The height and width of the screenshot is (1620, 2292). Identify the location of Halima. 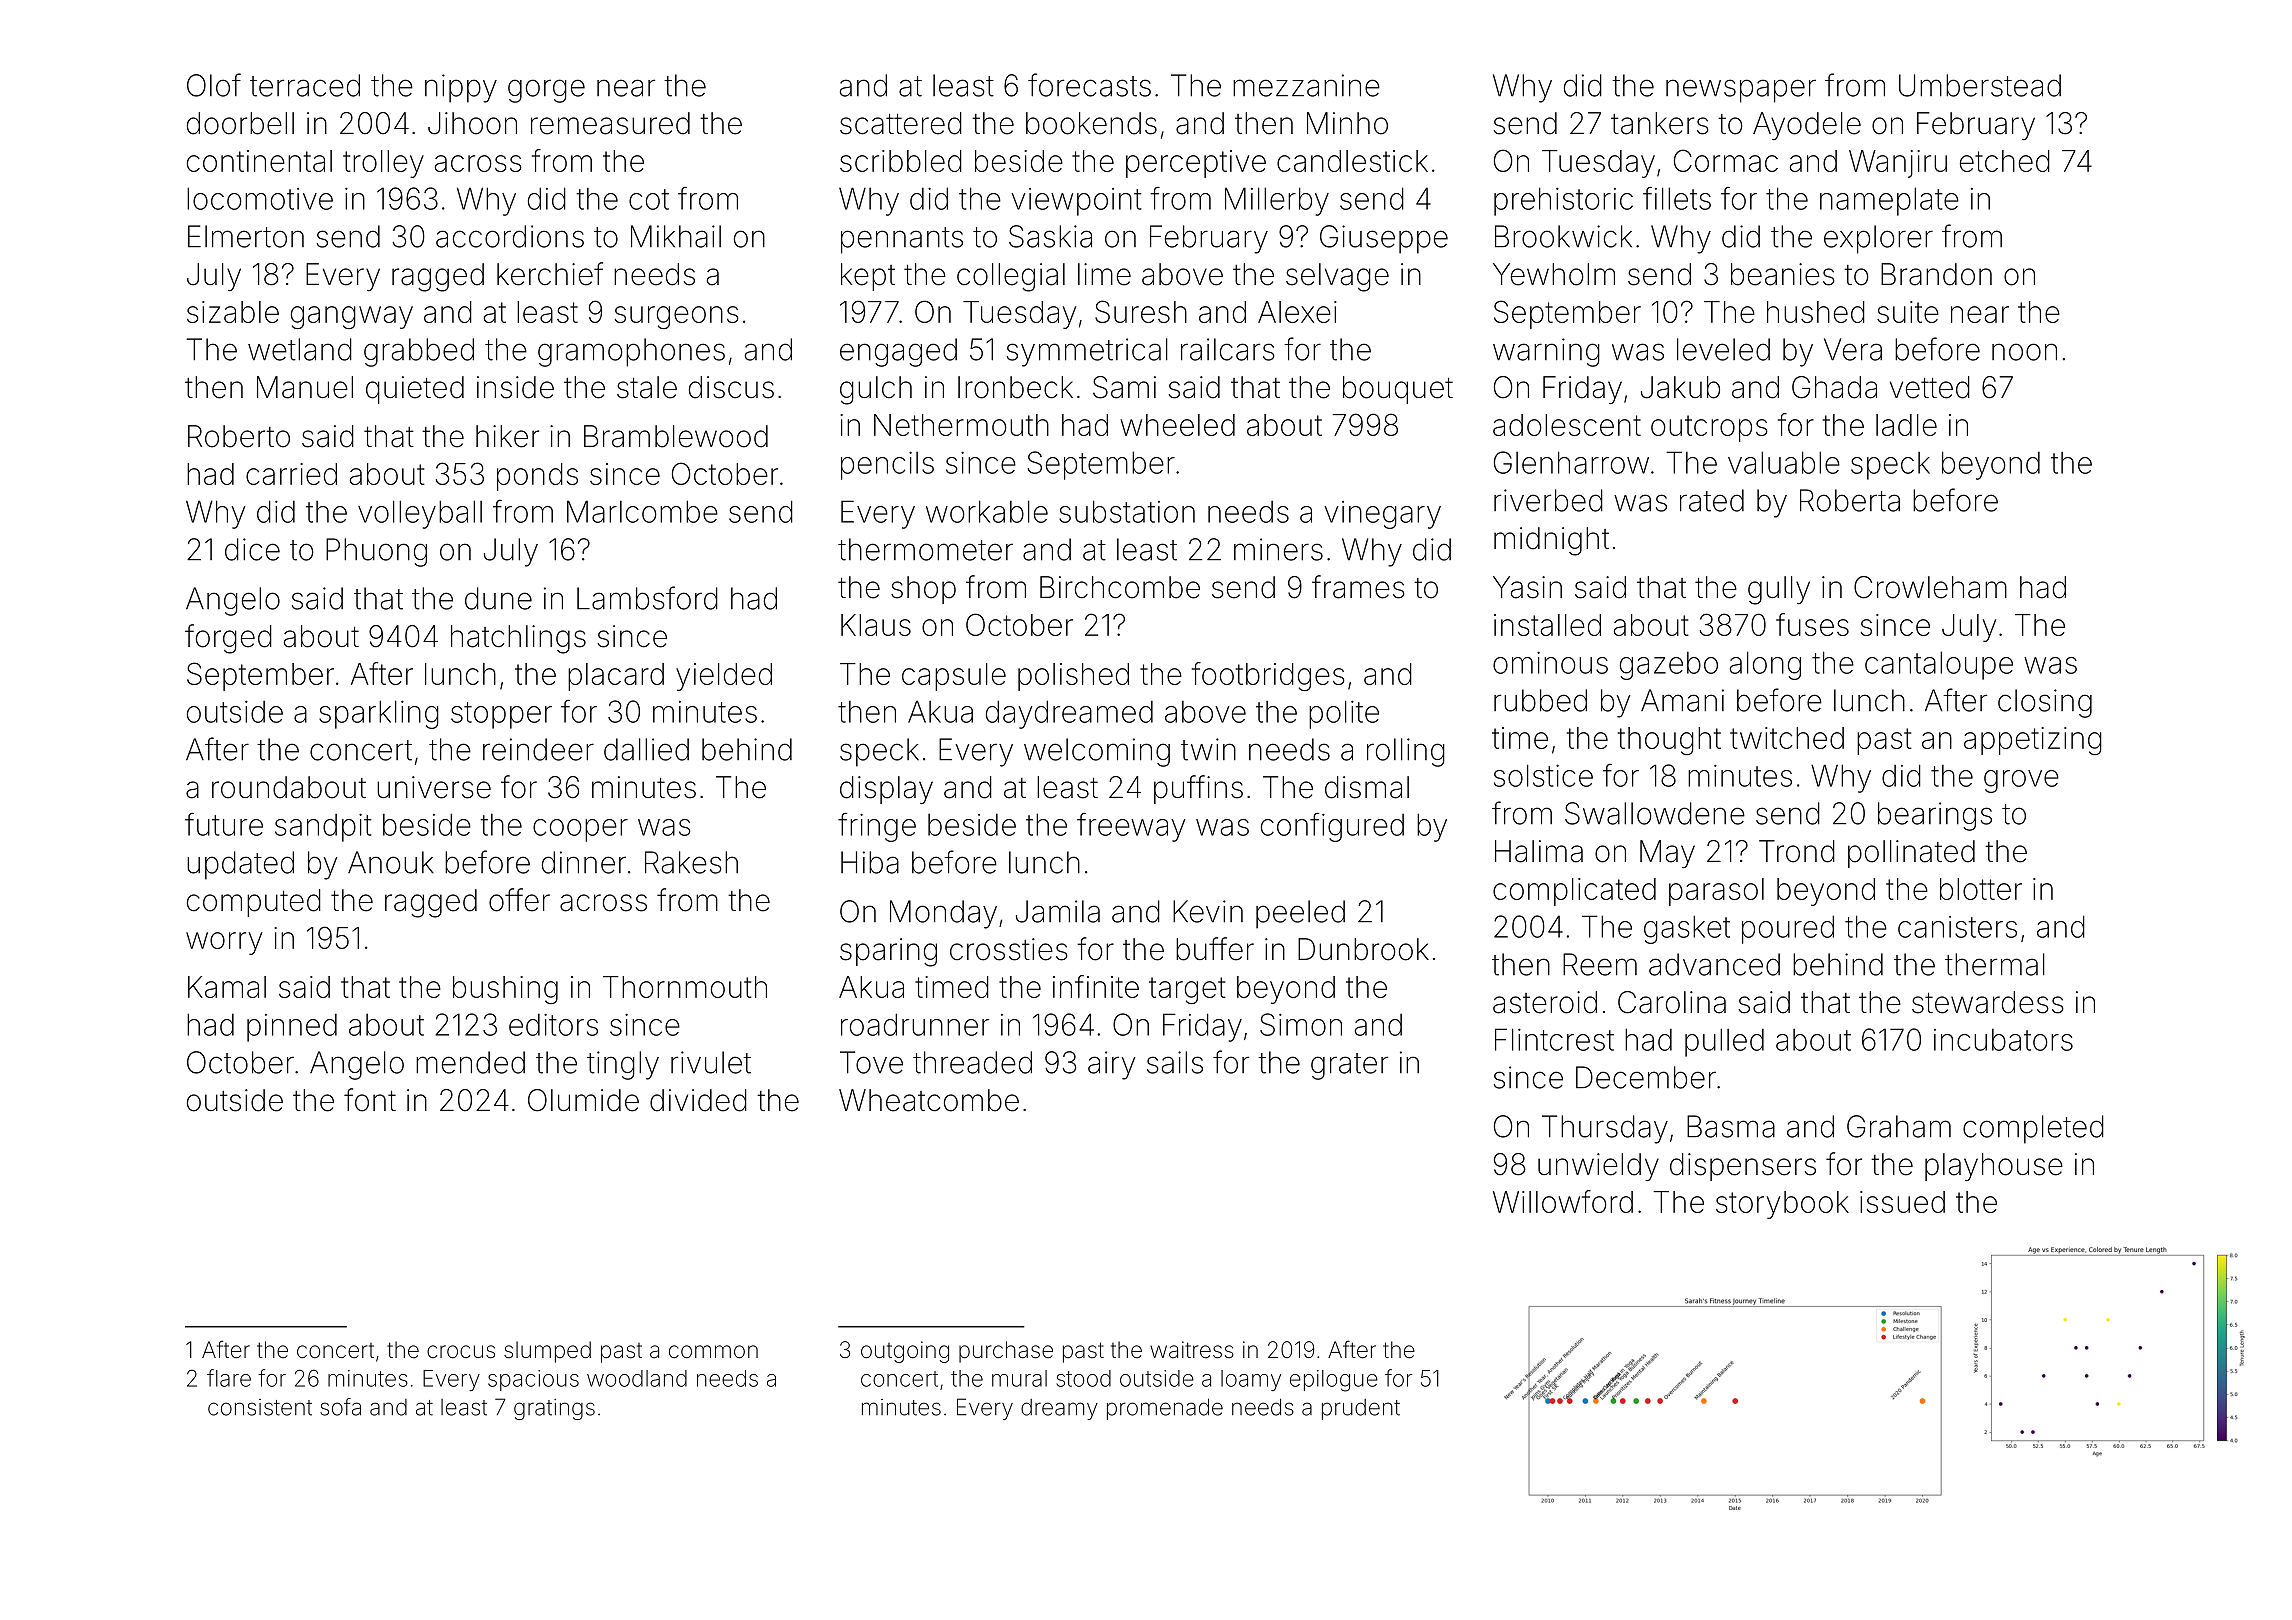
(1539, 851).
